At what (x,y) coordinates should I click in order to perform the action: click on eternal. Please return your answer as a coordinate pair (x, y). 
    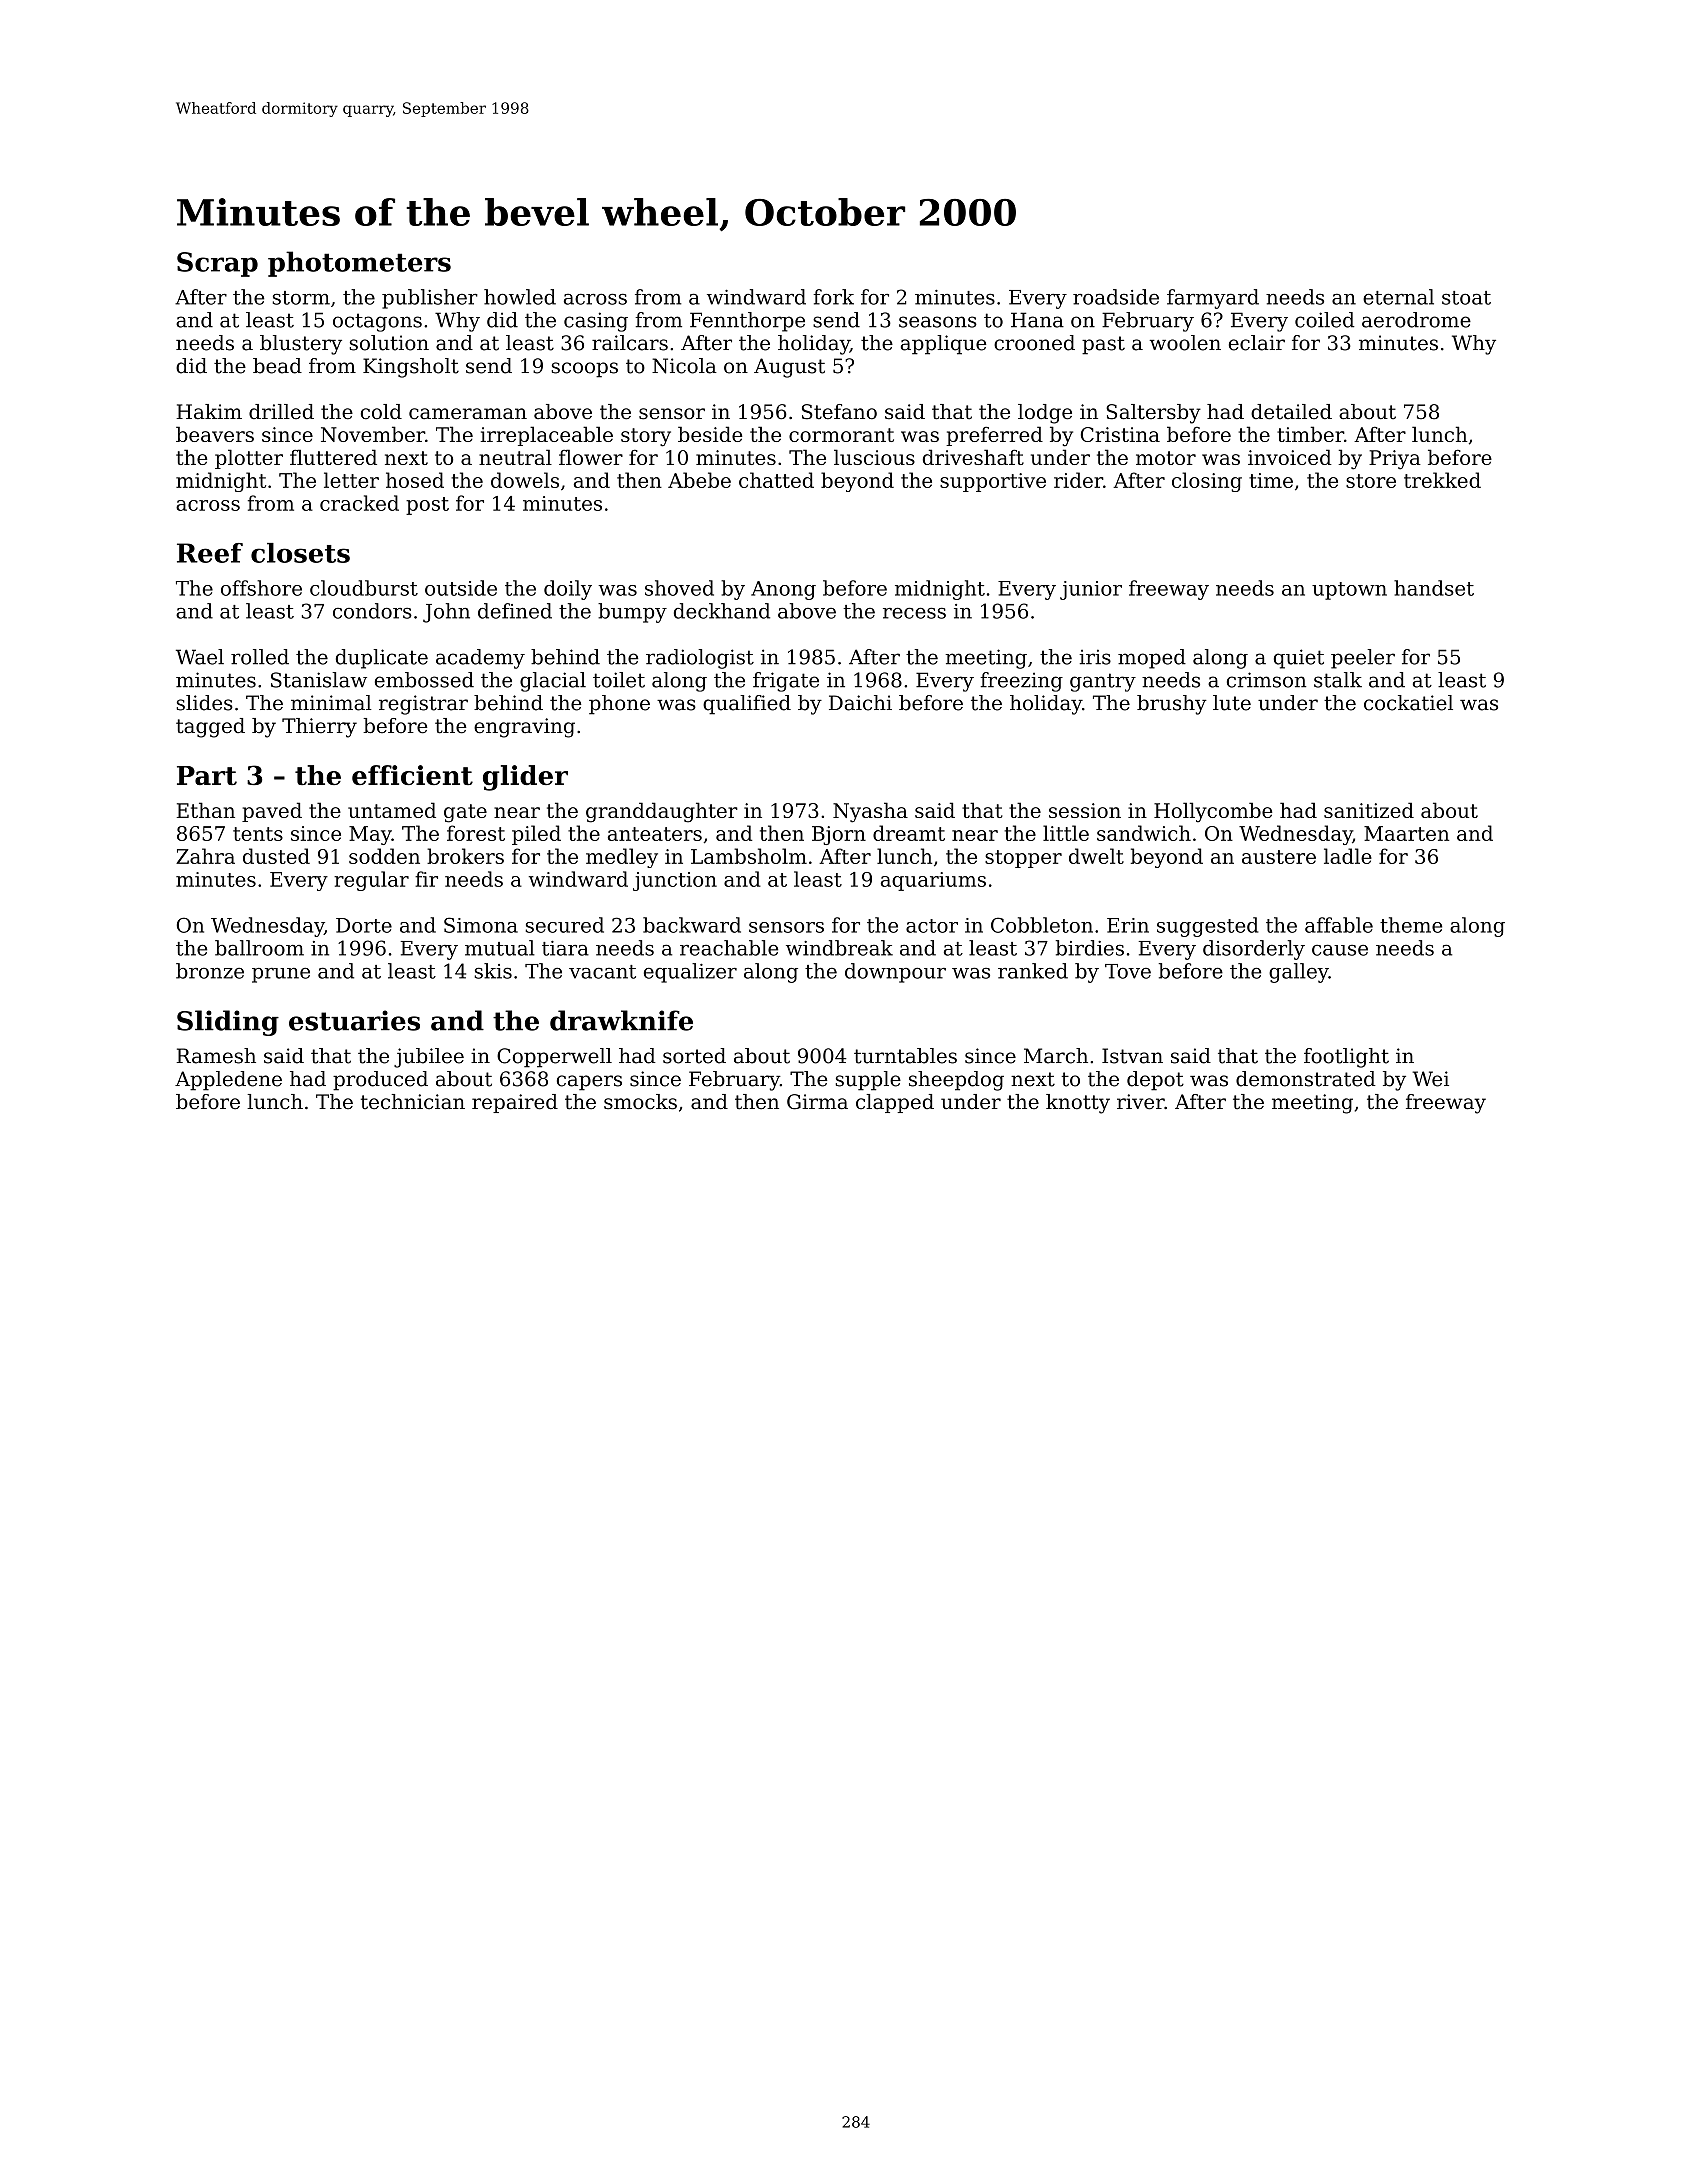
    Looking at the image, I should click on (1398, 297).
